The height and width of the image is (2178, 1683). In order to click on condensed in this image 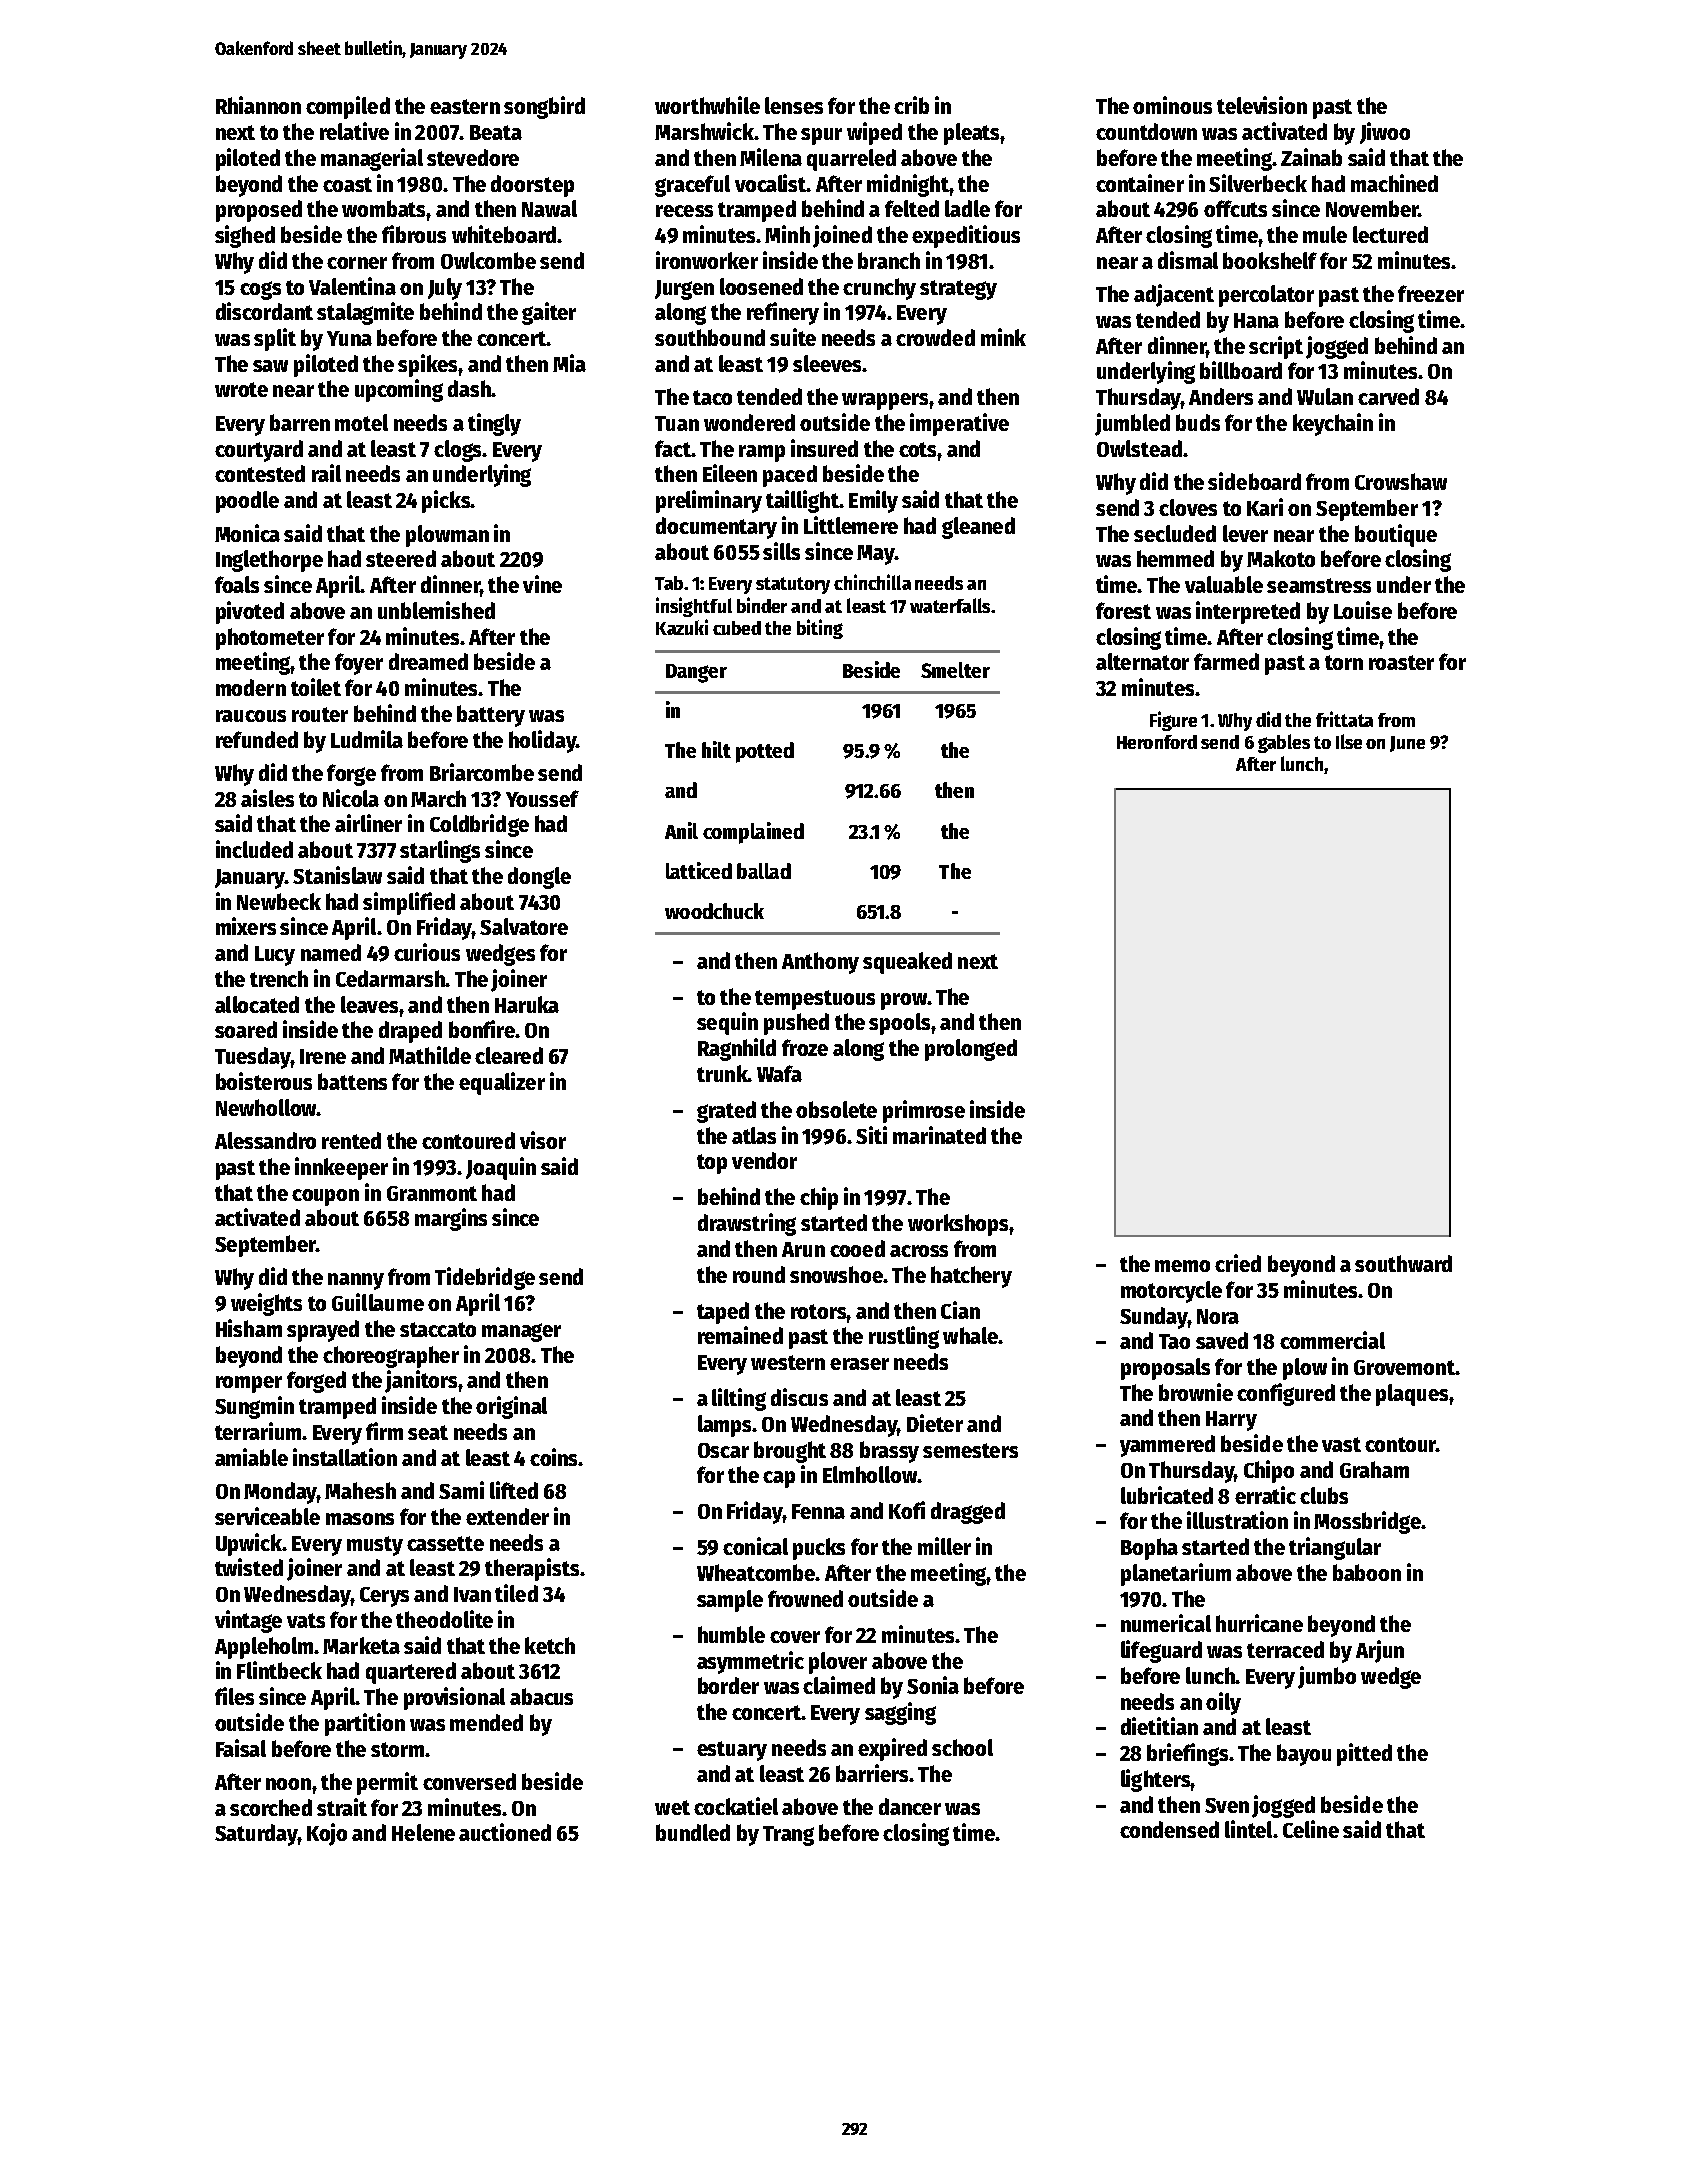, I will do `click(1169, 1829)`.
